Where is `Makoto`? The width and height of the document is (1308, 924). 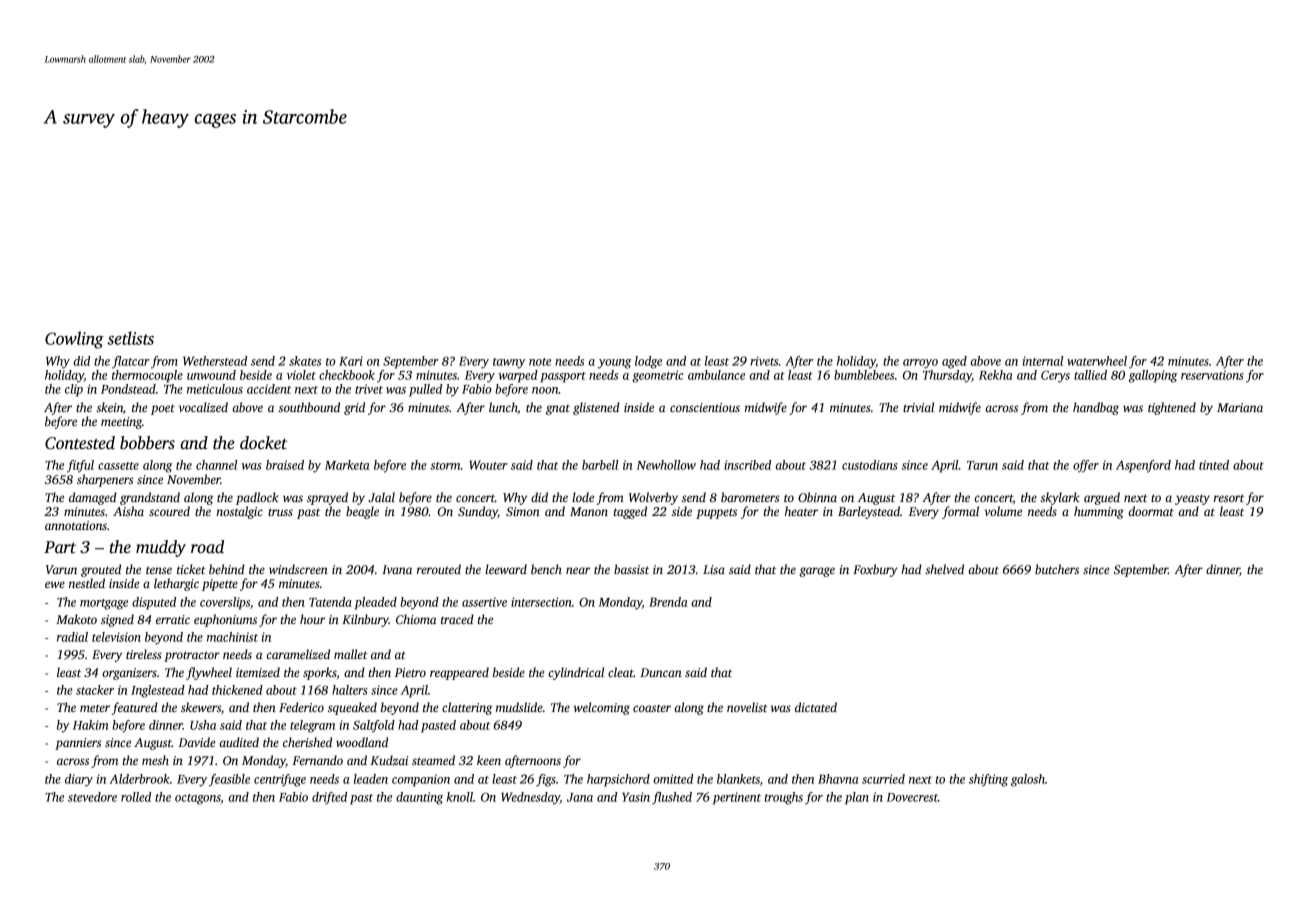 Makoto is located at coordinates (76, 619).
